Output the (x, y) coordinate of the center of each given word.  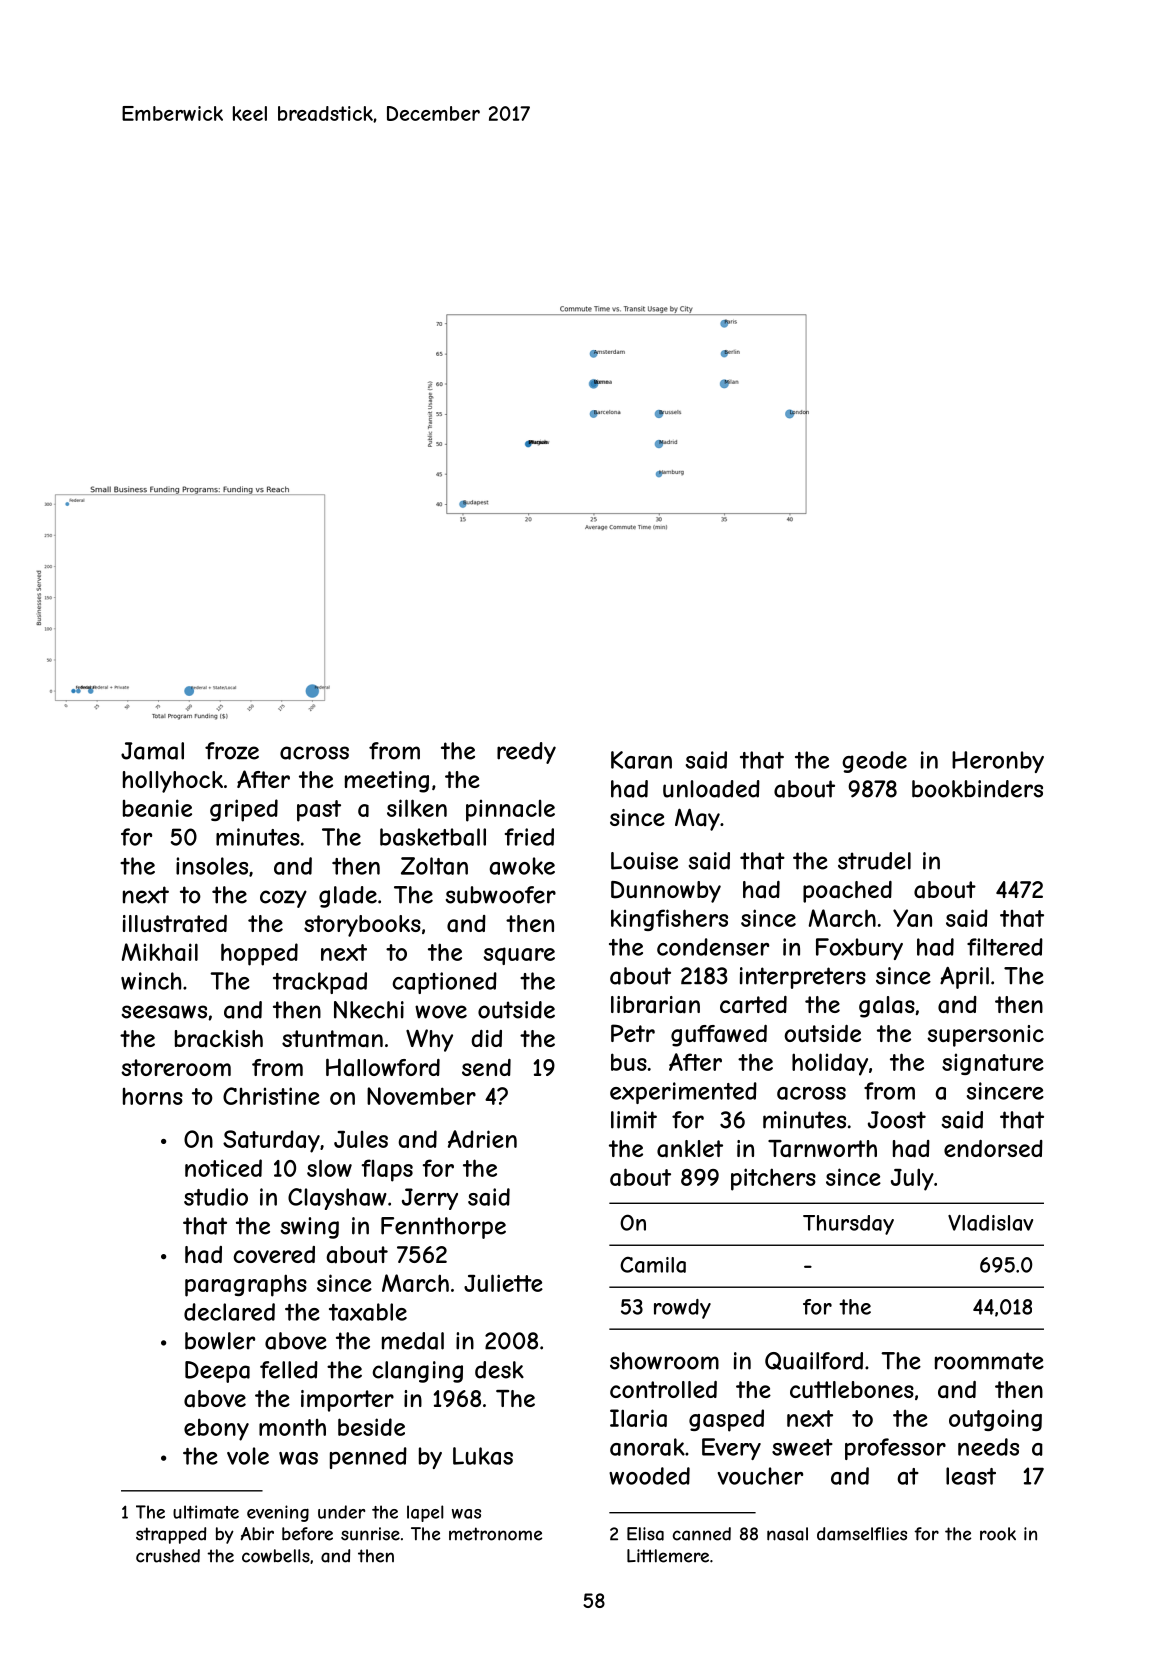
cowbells (276, 1556)
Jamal (152, 751)
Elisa (645, 1534)
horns (153, 1096)
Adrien (482, 1139)
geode (874, 762)
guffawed (719, 1036)
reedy (526, 753)
